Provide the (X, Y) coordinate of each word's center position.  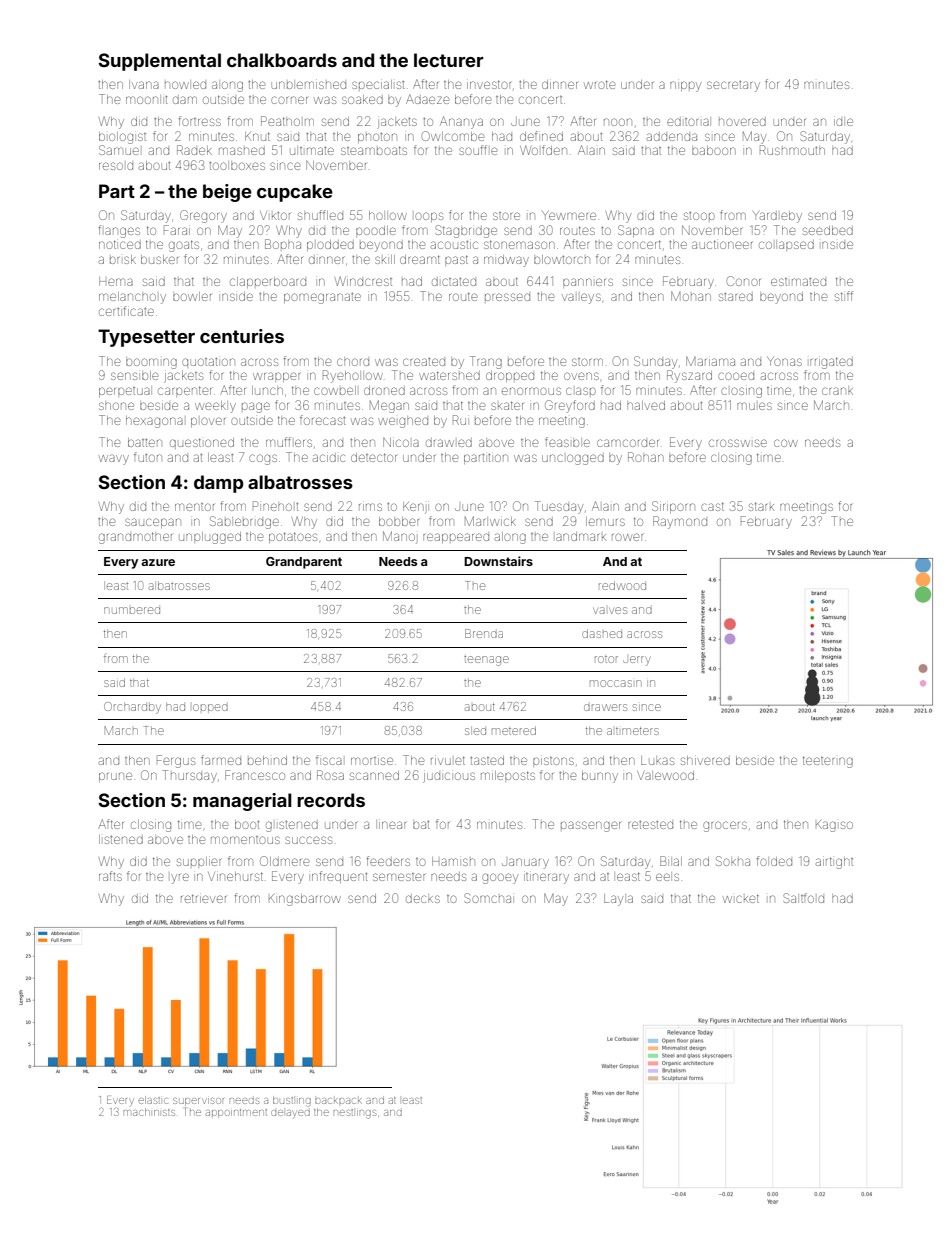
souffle (478, 150)
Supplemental (159, 62)
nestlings (355, 1114)
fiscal (329, 760)
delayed (290, 1113)
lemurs (605, 521)
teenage (486, 661)
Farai (177, 230)
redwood (622, 585)
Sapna (636, 231)
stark (761, 506)
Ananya (461, 122)
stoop (699, 216)
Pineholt (275, 506)
